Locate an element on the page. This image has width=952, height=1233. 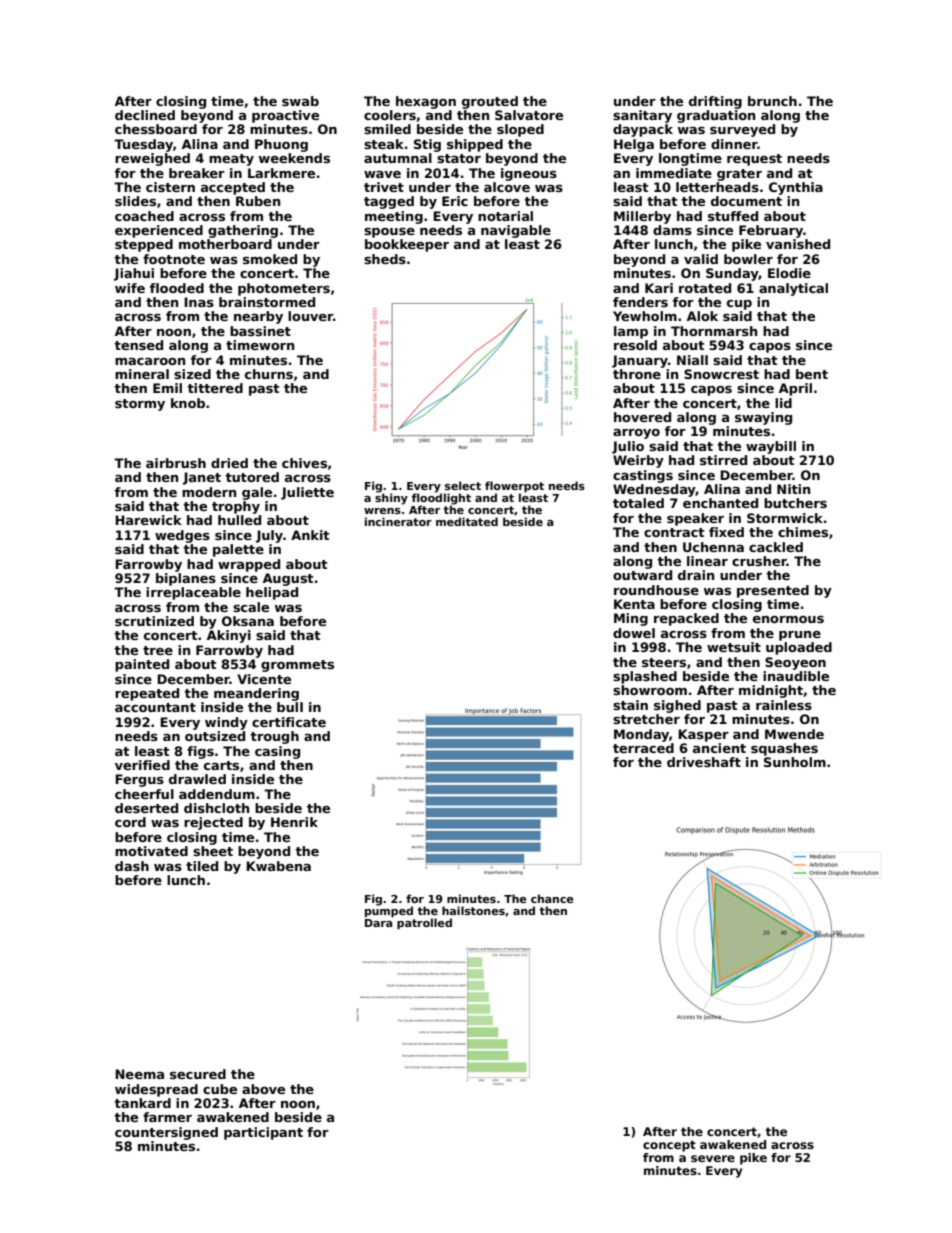
concept is located at coordinates (669, 1146).
